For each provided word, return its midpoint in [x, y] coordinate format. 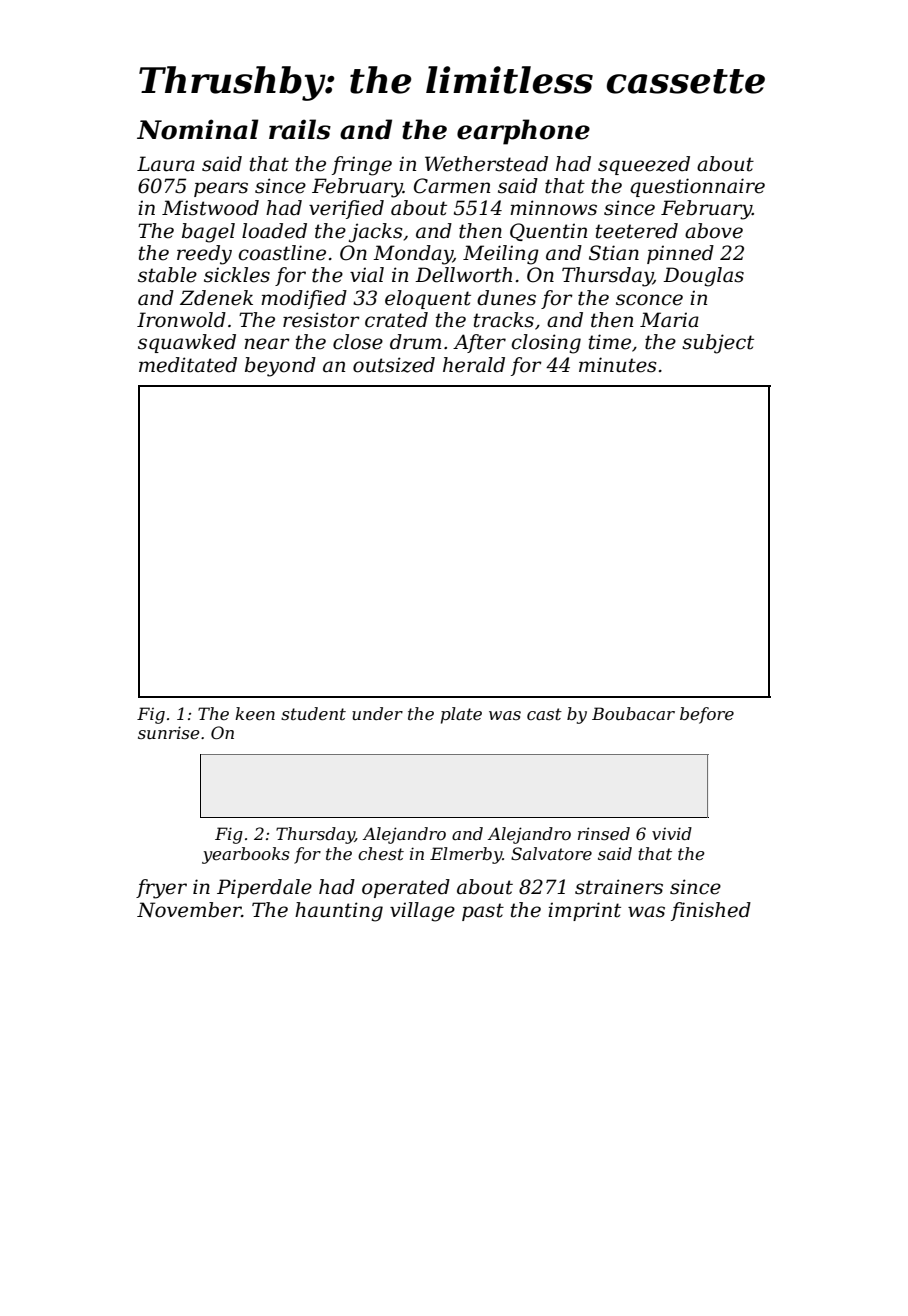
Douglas [703, 277]
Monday [413, 255]
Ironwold [181, 320]
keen [255, 713]
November [189, 910]
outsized [394, 365]
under [377, 713]
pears [221, 189]
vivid [672, 833]
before [707, 715]
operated [406, 888]
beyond [280, 367]
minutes [618, 365]
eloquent [428, 299]
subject [718, 344]
